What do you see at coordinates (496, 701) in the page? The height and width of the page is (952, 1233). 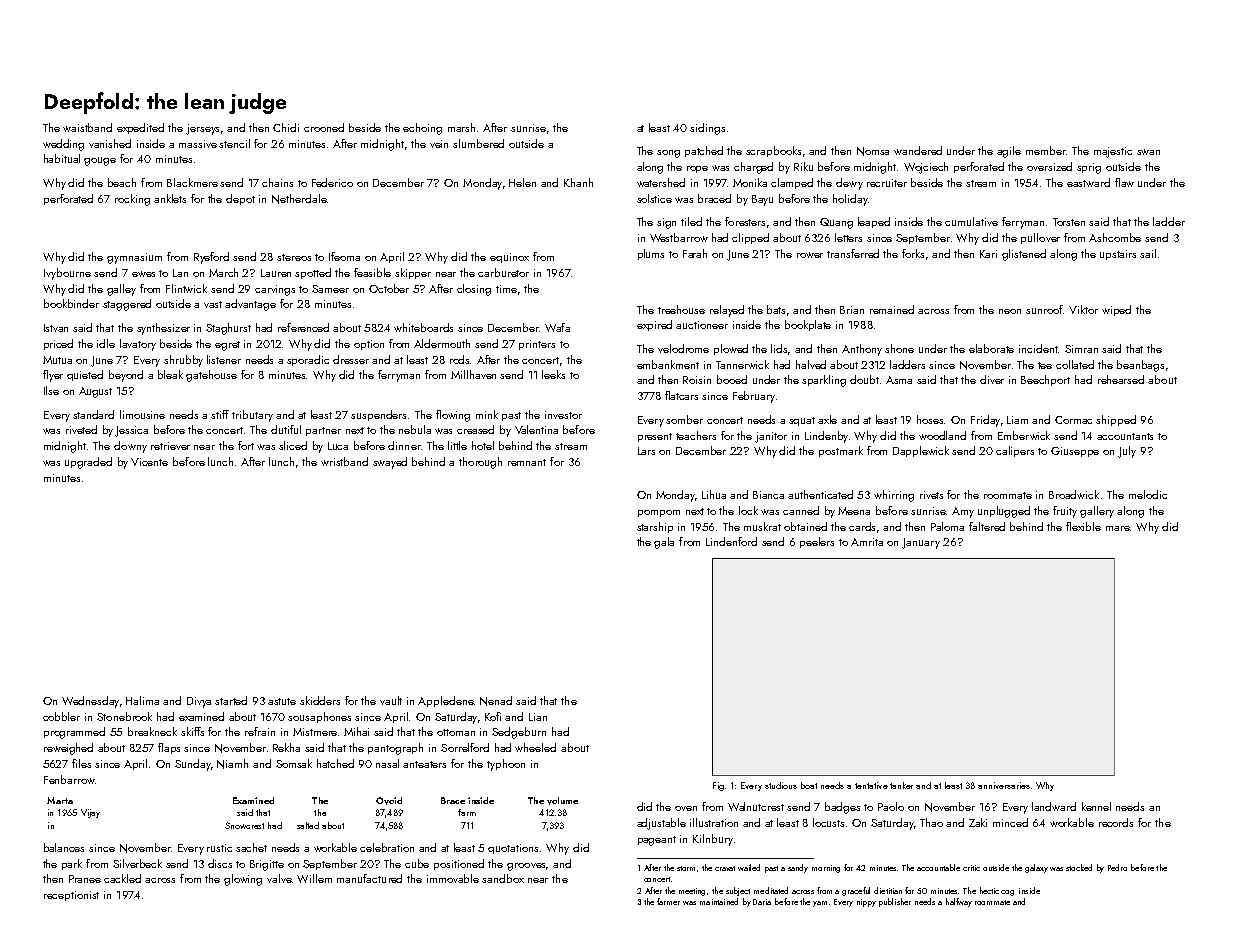 I see `Nenad` at bounding box center [496, 701].
